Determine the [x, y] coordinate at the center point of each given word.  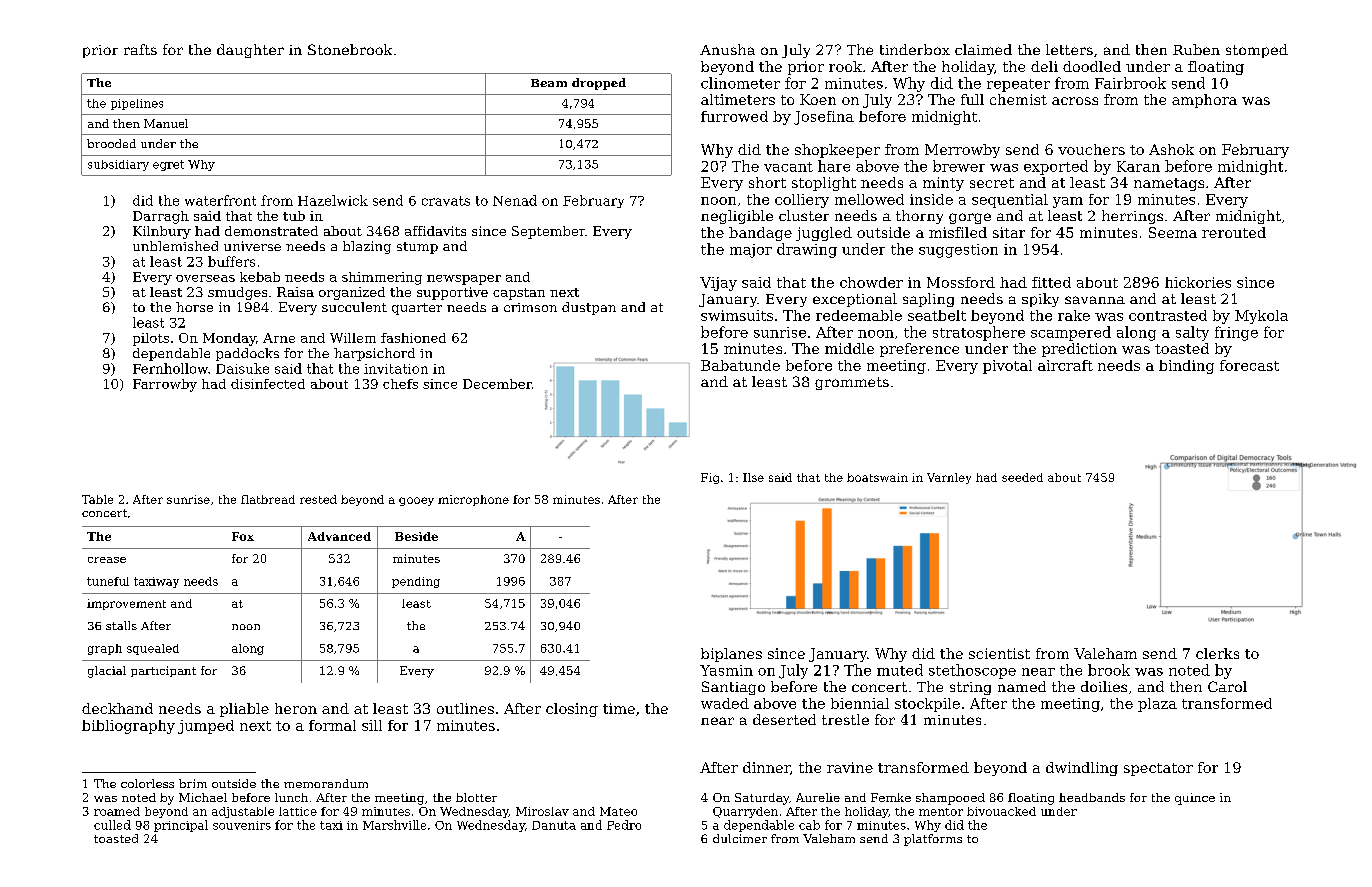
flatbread [268, 499]
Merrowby [962, 151]
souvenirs [242, 825]
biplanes [731, 655]
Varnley [949, 478]
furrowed [734, 116]
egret [168, 165]
